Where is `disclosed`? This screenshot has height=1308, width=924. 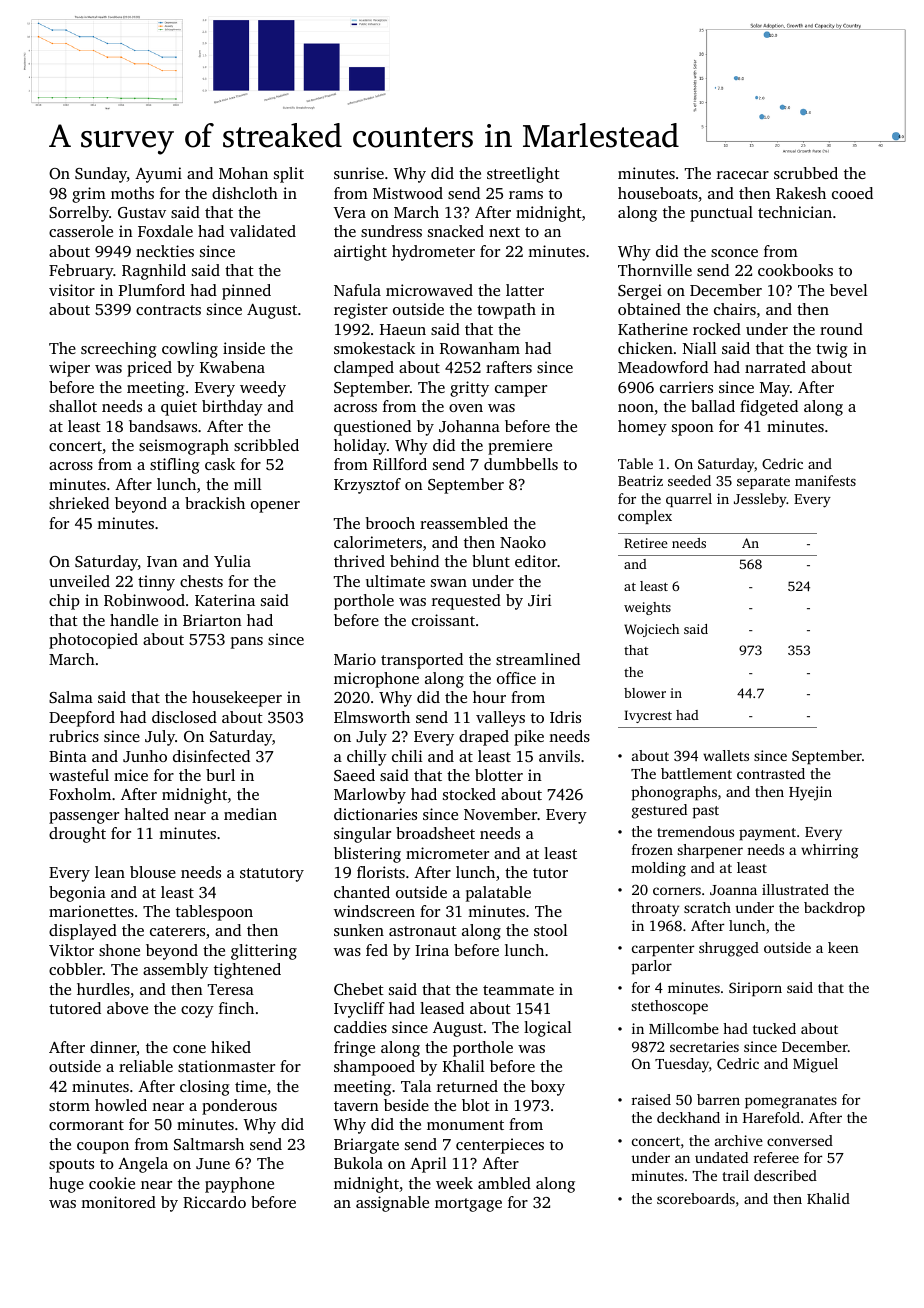 disclosed is located at coordinates (184, 717).
